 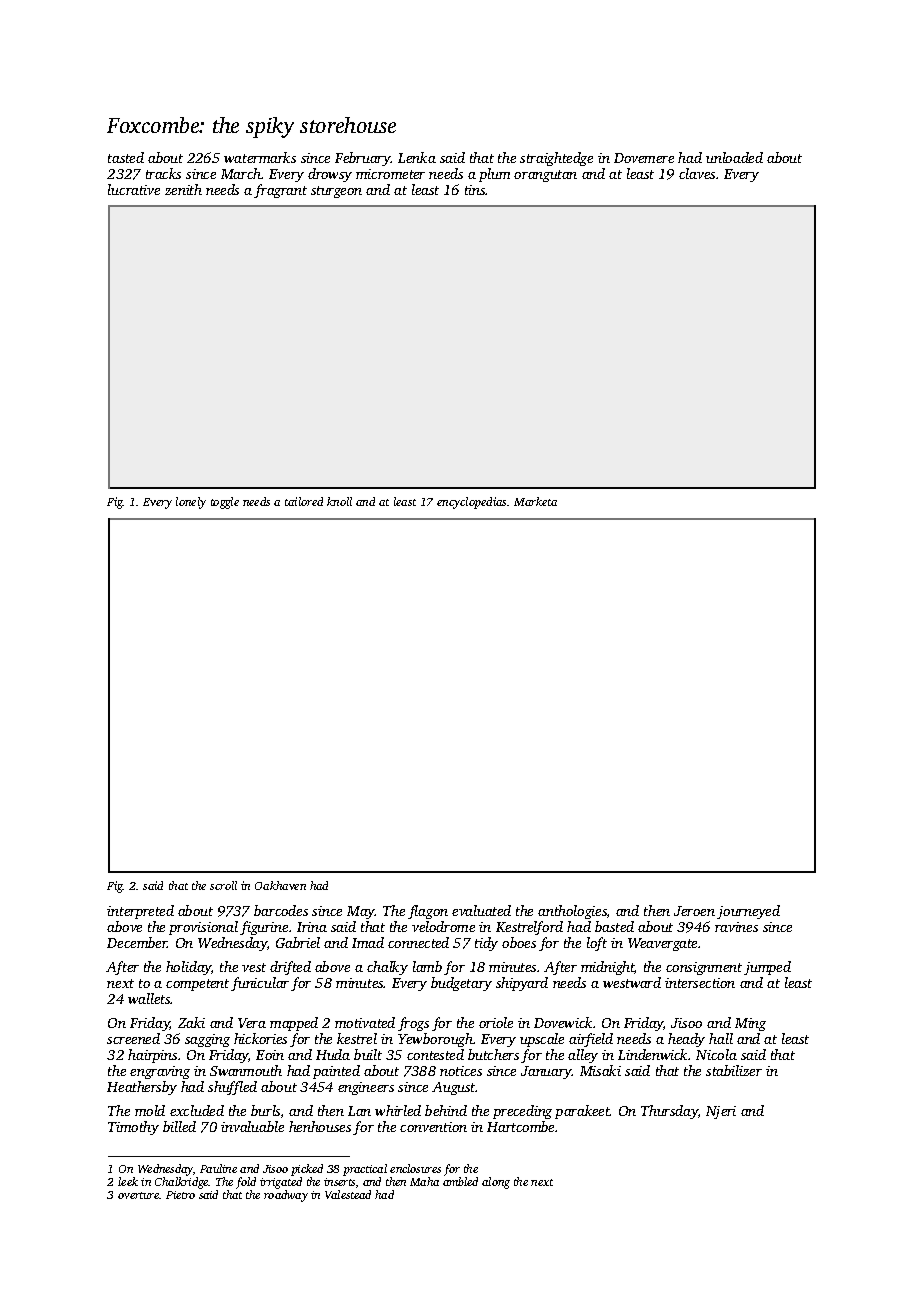 I want to click on frogs, so click(x=413, y=1024).
